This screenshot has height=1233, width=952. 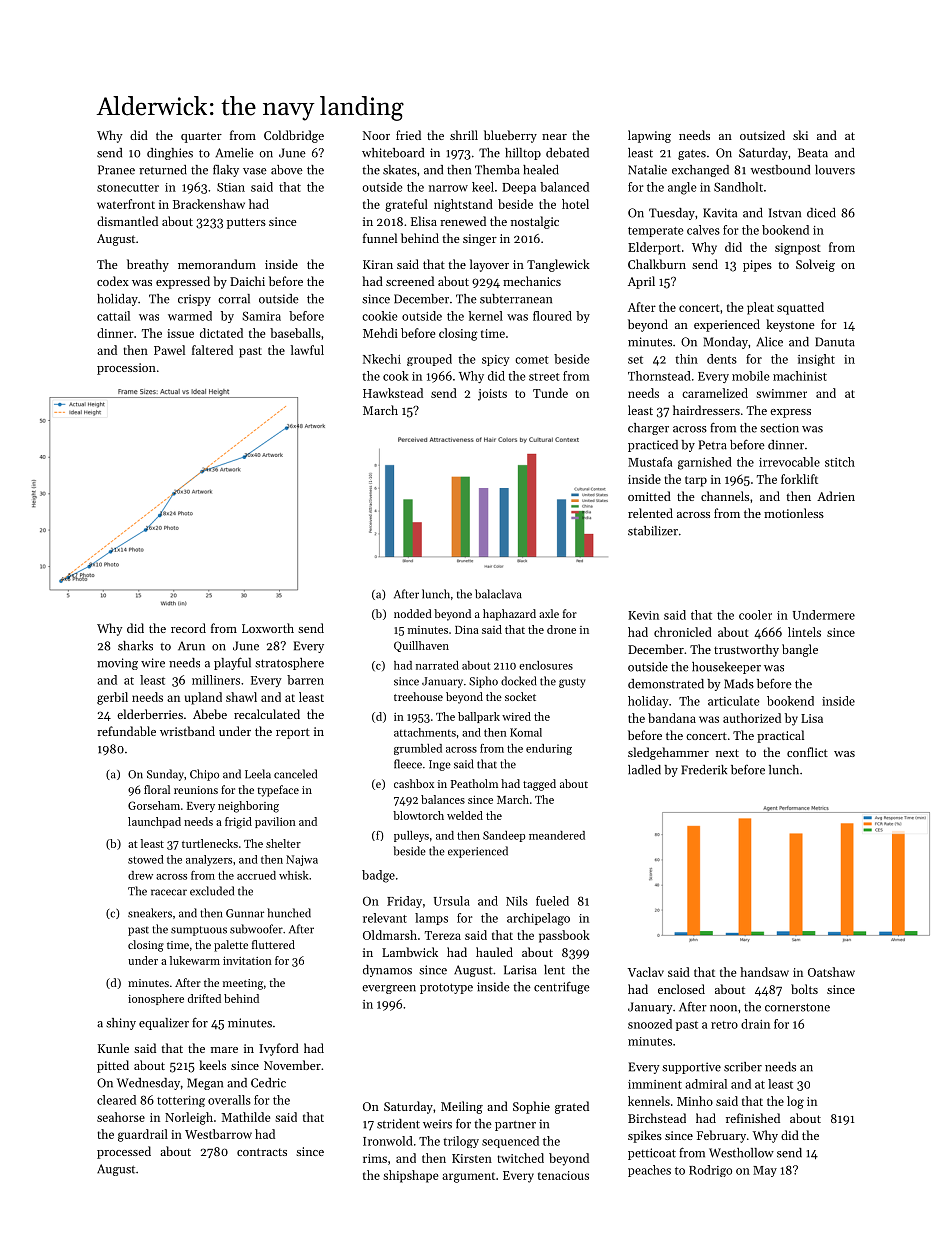 I want to click on Sandeep, so click(x=504, y=836).
